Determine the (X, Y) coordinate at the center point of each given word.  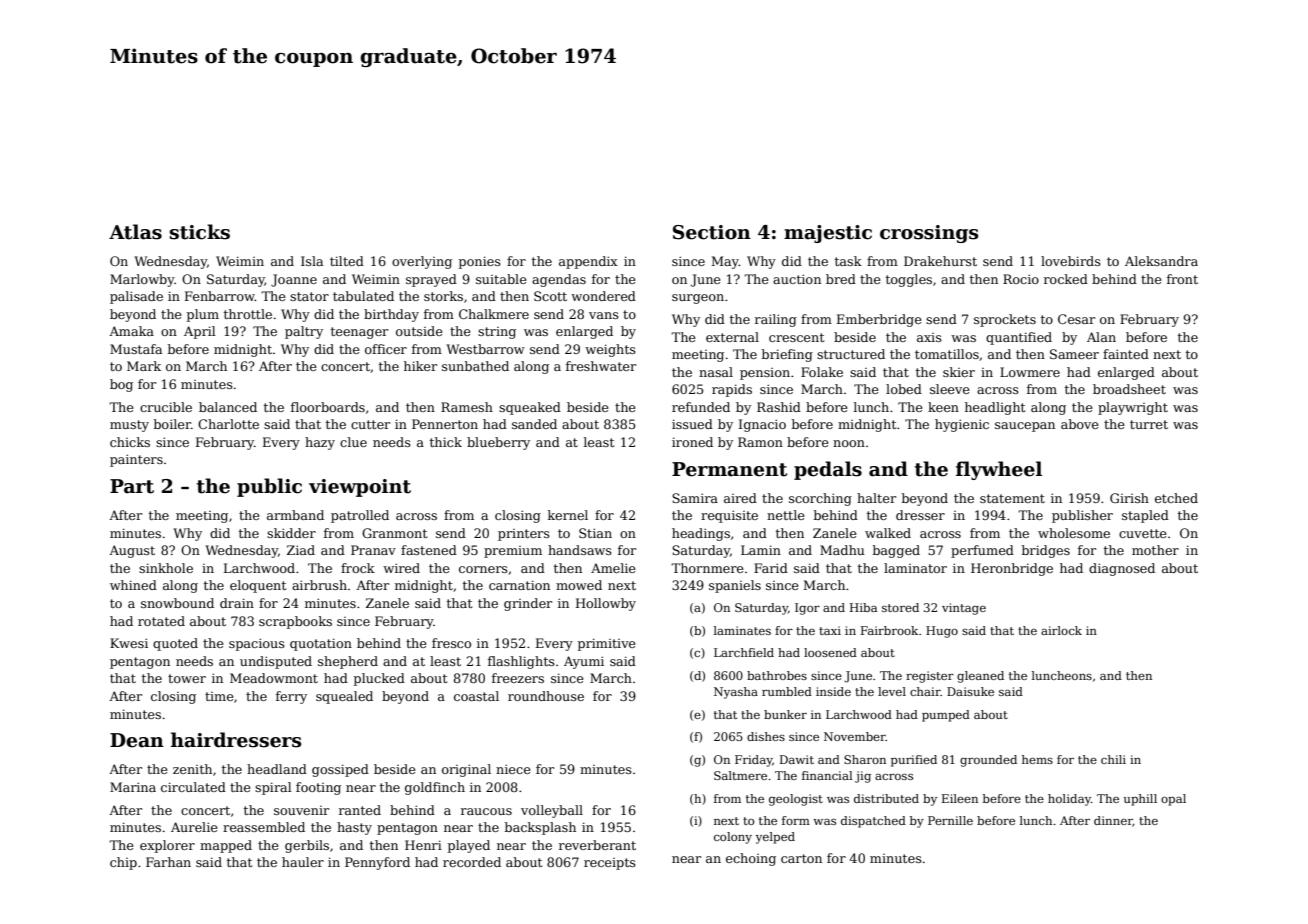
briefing (787, 355)
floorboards (328, 407)
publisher (1082, 516)
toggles (909, 280)
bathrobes (777, 675)
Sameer (1074, 354)
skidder (291, 533)
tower (187, 678)
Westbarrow (485, 349)
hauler (303, 862)
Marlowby (142, 280)
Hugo (942, 632)
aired (740, 498)
